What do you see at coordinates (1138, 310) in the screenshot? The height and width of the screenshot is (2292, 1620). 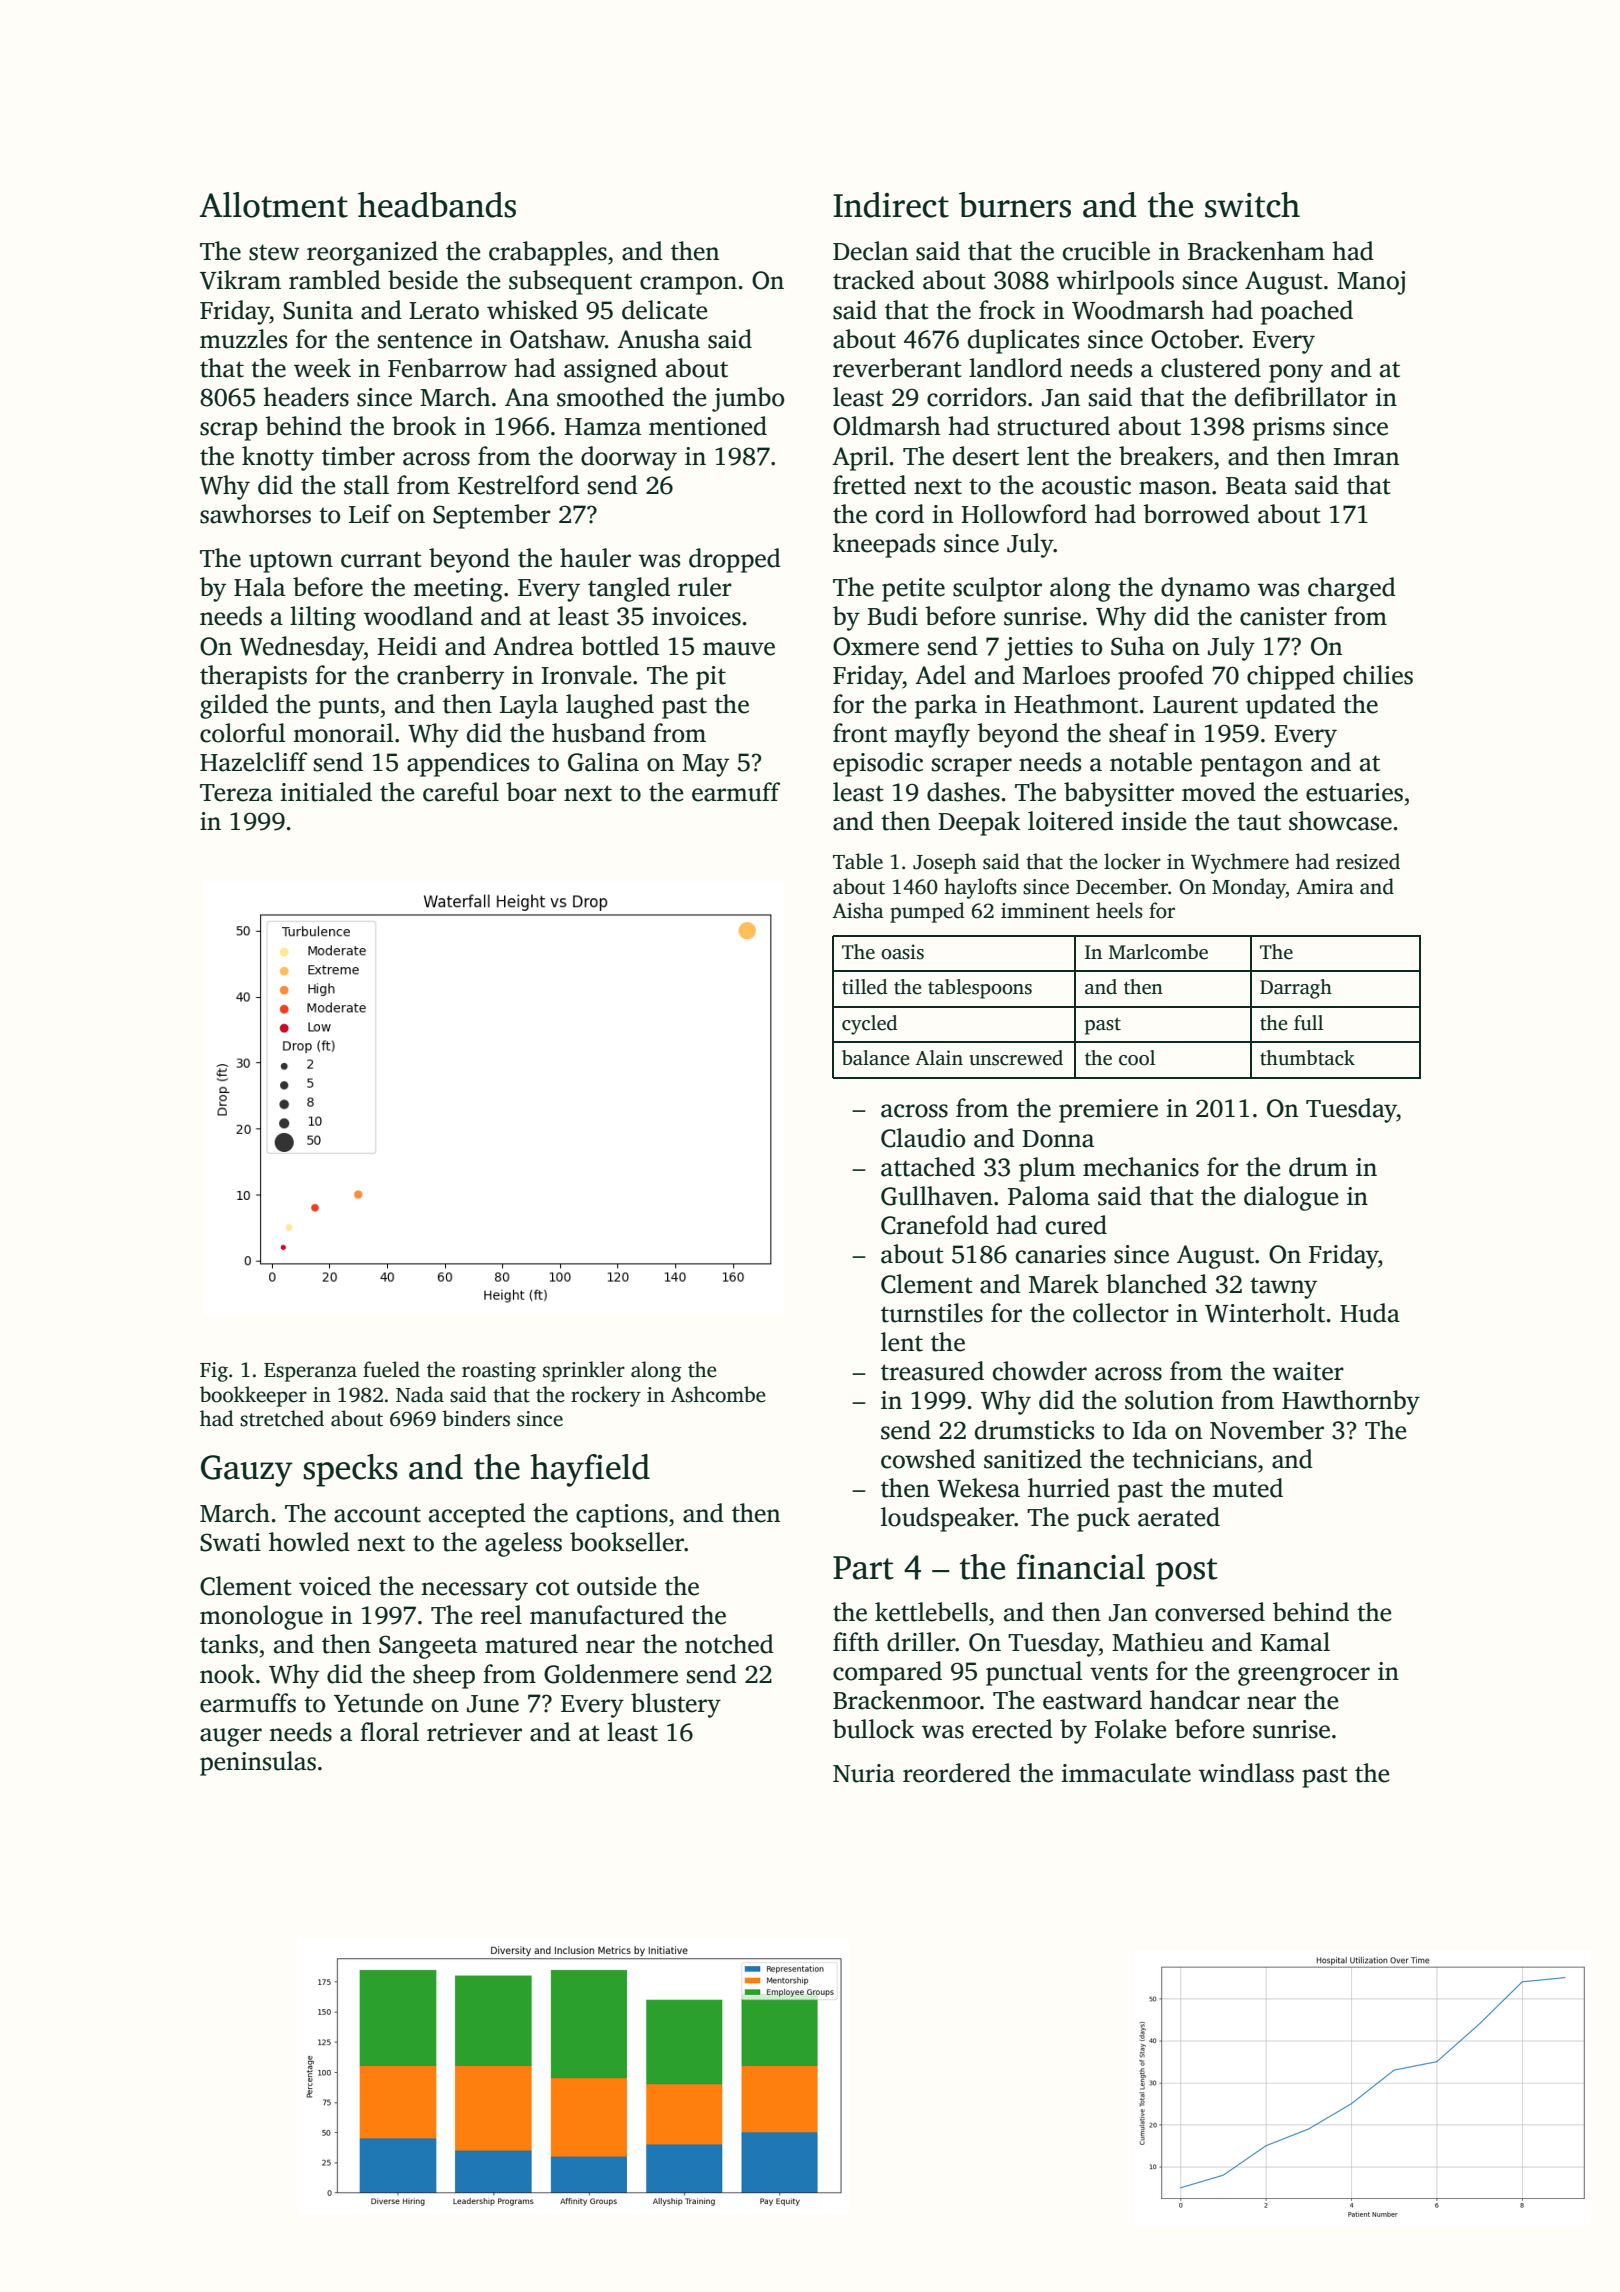 I see `Woodmarsh` at bounding box center [1138, 310].
